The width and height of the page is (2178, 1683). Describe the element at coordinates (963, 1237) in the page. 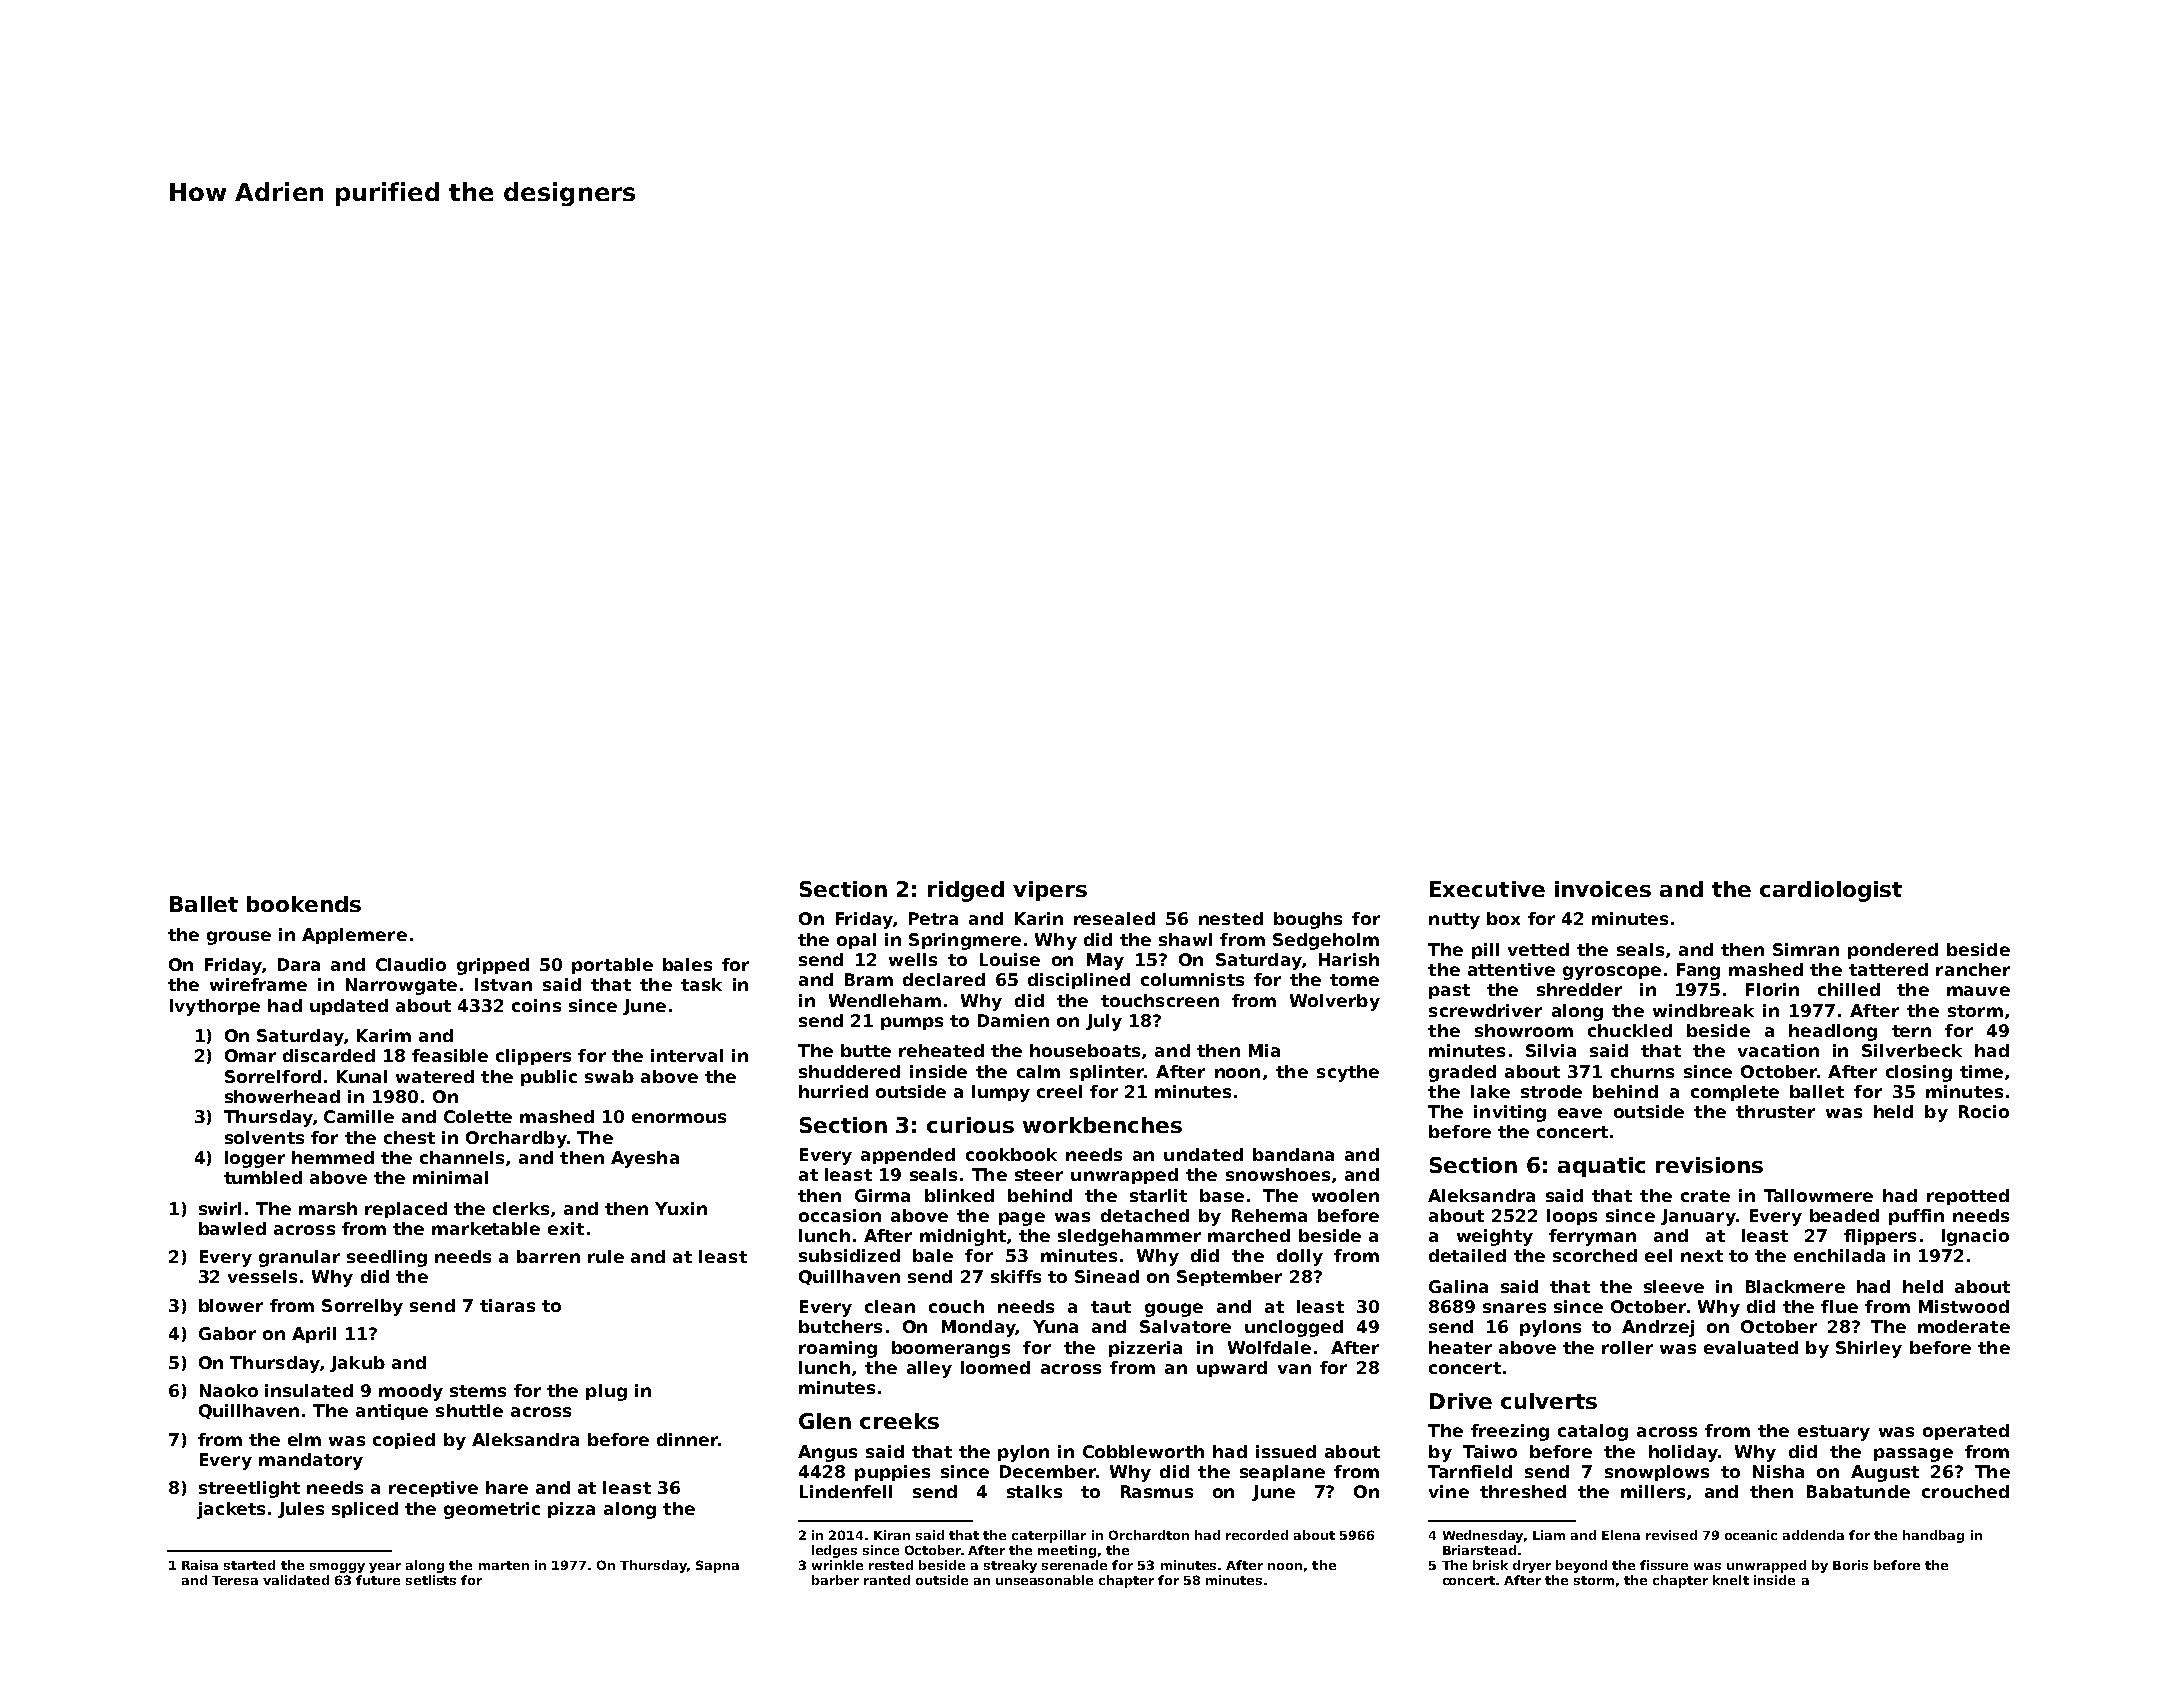

I see `midnight` at that location.
